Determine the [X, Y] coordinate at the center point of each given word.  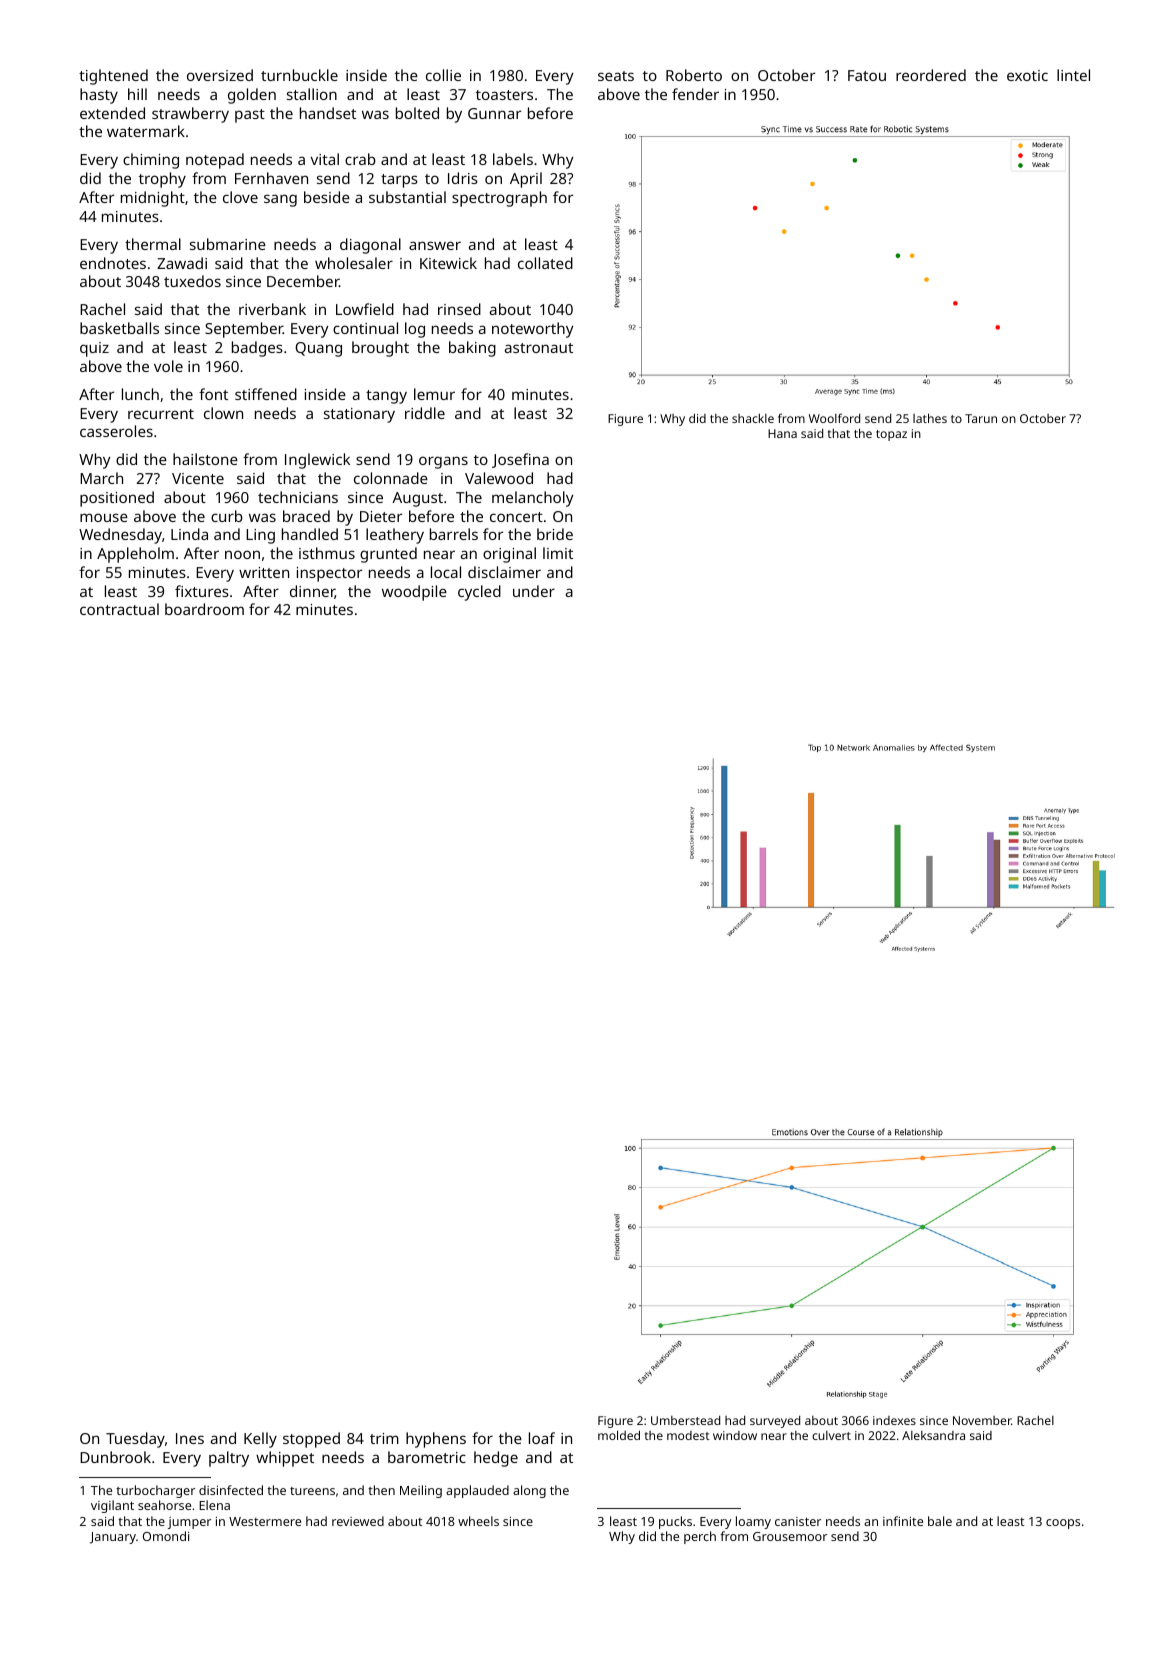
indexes [894, 1420]
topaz [891, 435]
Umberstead [685, 1420]
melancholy [533, 499]
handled [310, 534]
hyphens [436, 1440]
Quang [318, 349]
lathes [930, 418]
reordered [931, 75]
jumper [189, 1523]
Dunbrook [115, 1457]
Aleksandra [933, 1435]
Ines [190, 1438]
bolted [417, 113]
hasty [99, 96]
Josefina [520, 460]
